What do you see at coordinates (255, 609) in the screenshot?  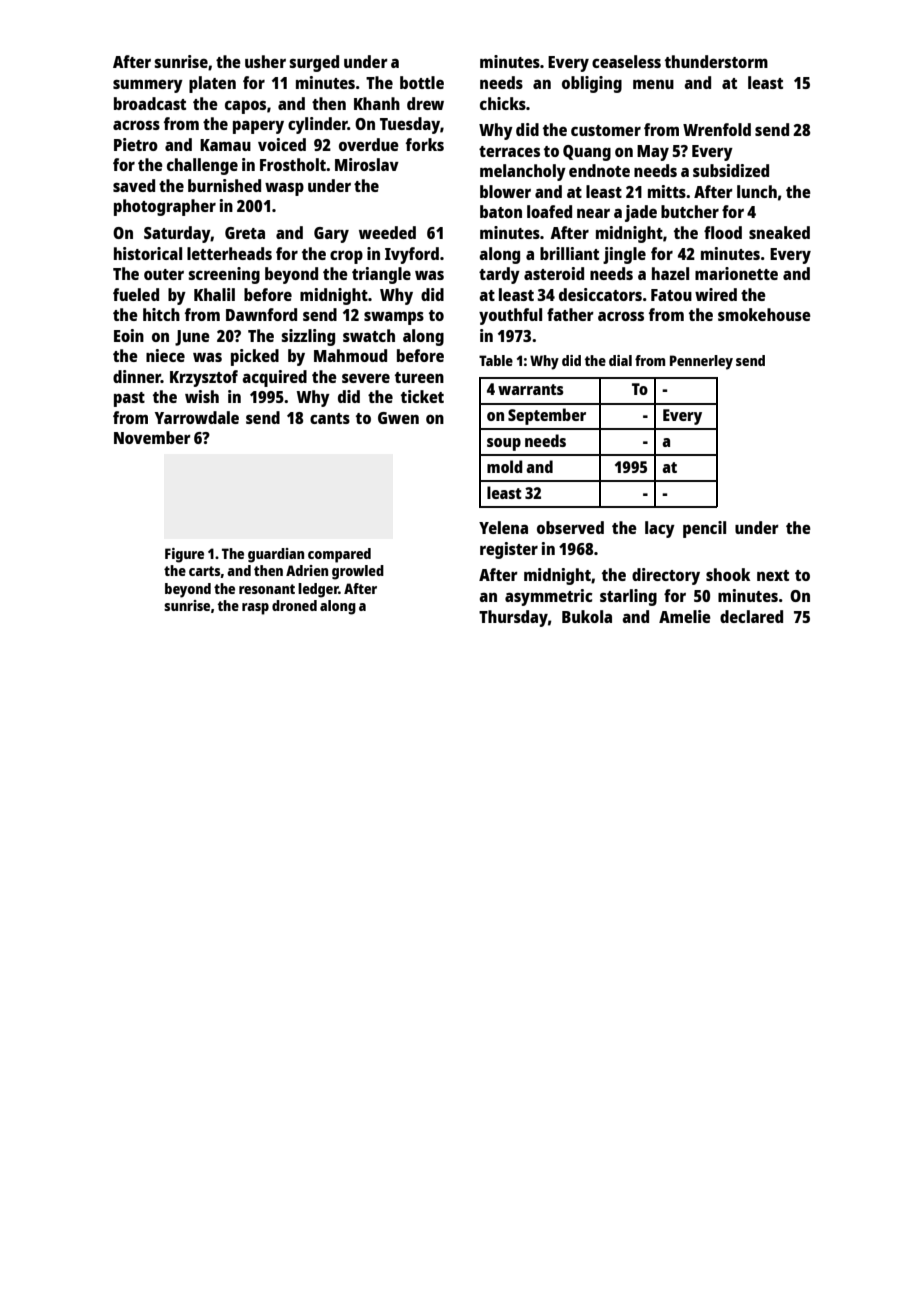 I see `rasp` at bounding box center [255, 609].
